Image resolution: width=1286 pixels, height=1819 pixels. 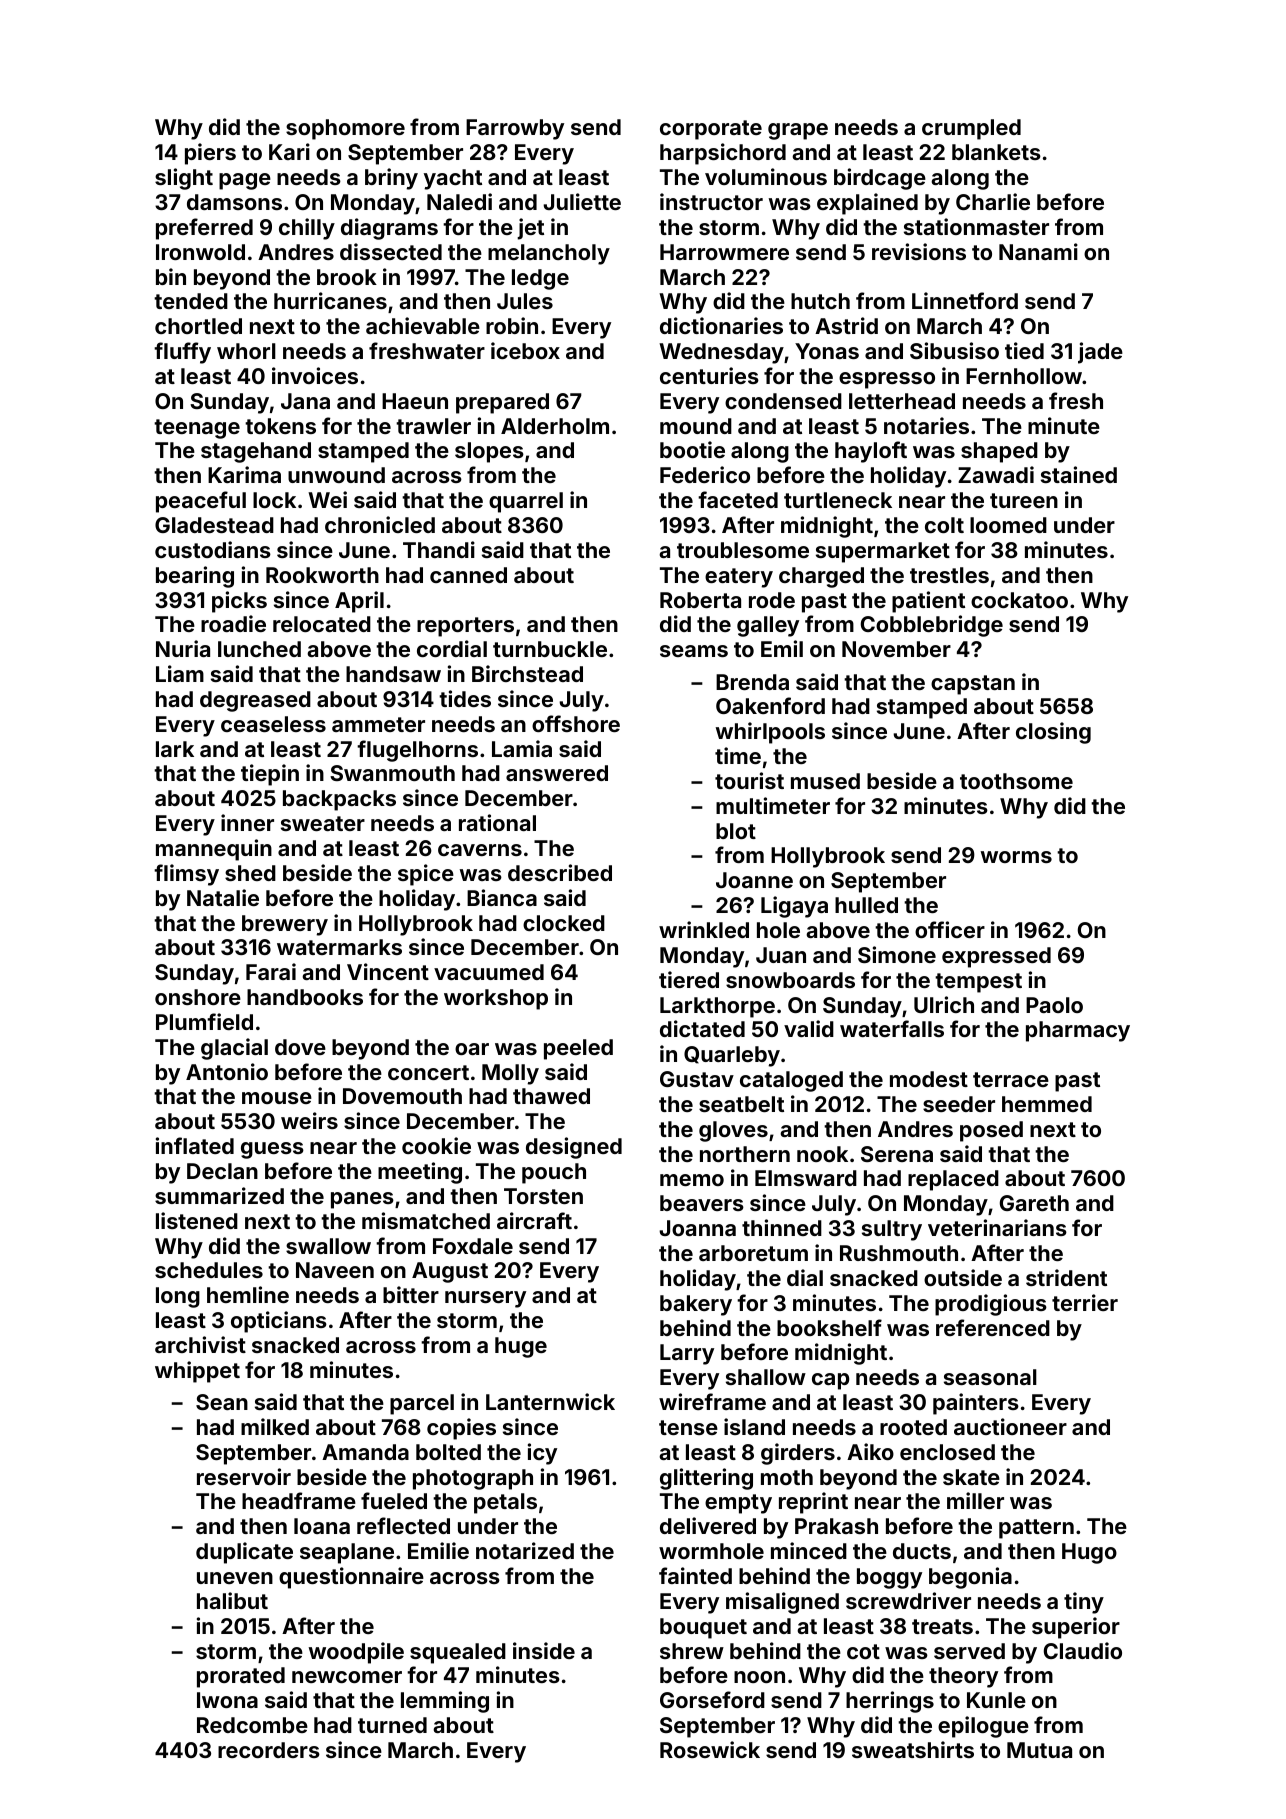 What do you see at coordinates (554, 1173) in the screenshot?
I see `pouch` at bounding box center [554, 1173].
